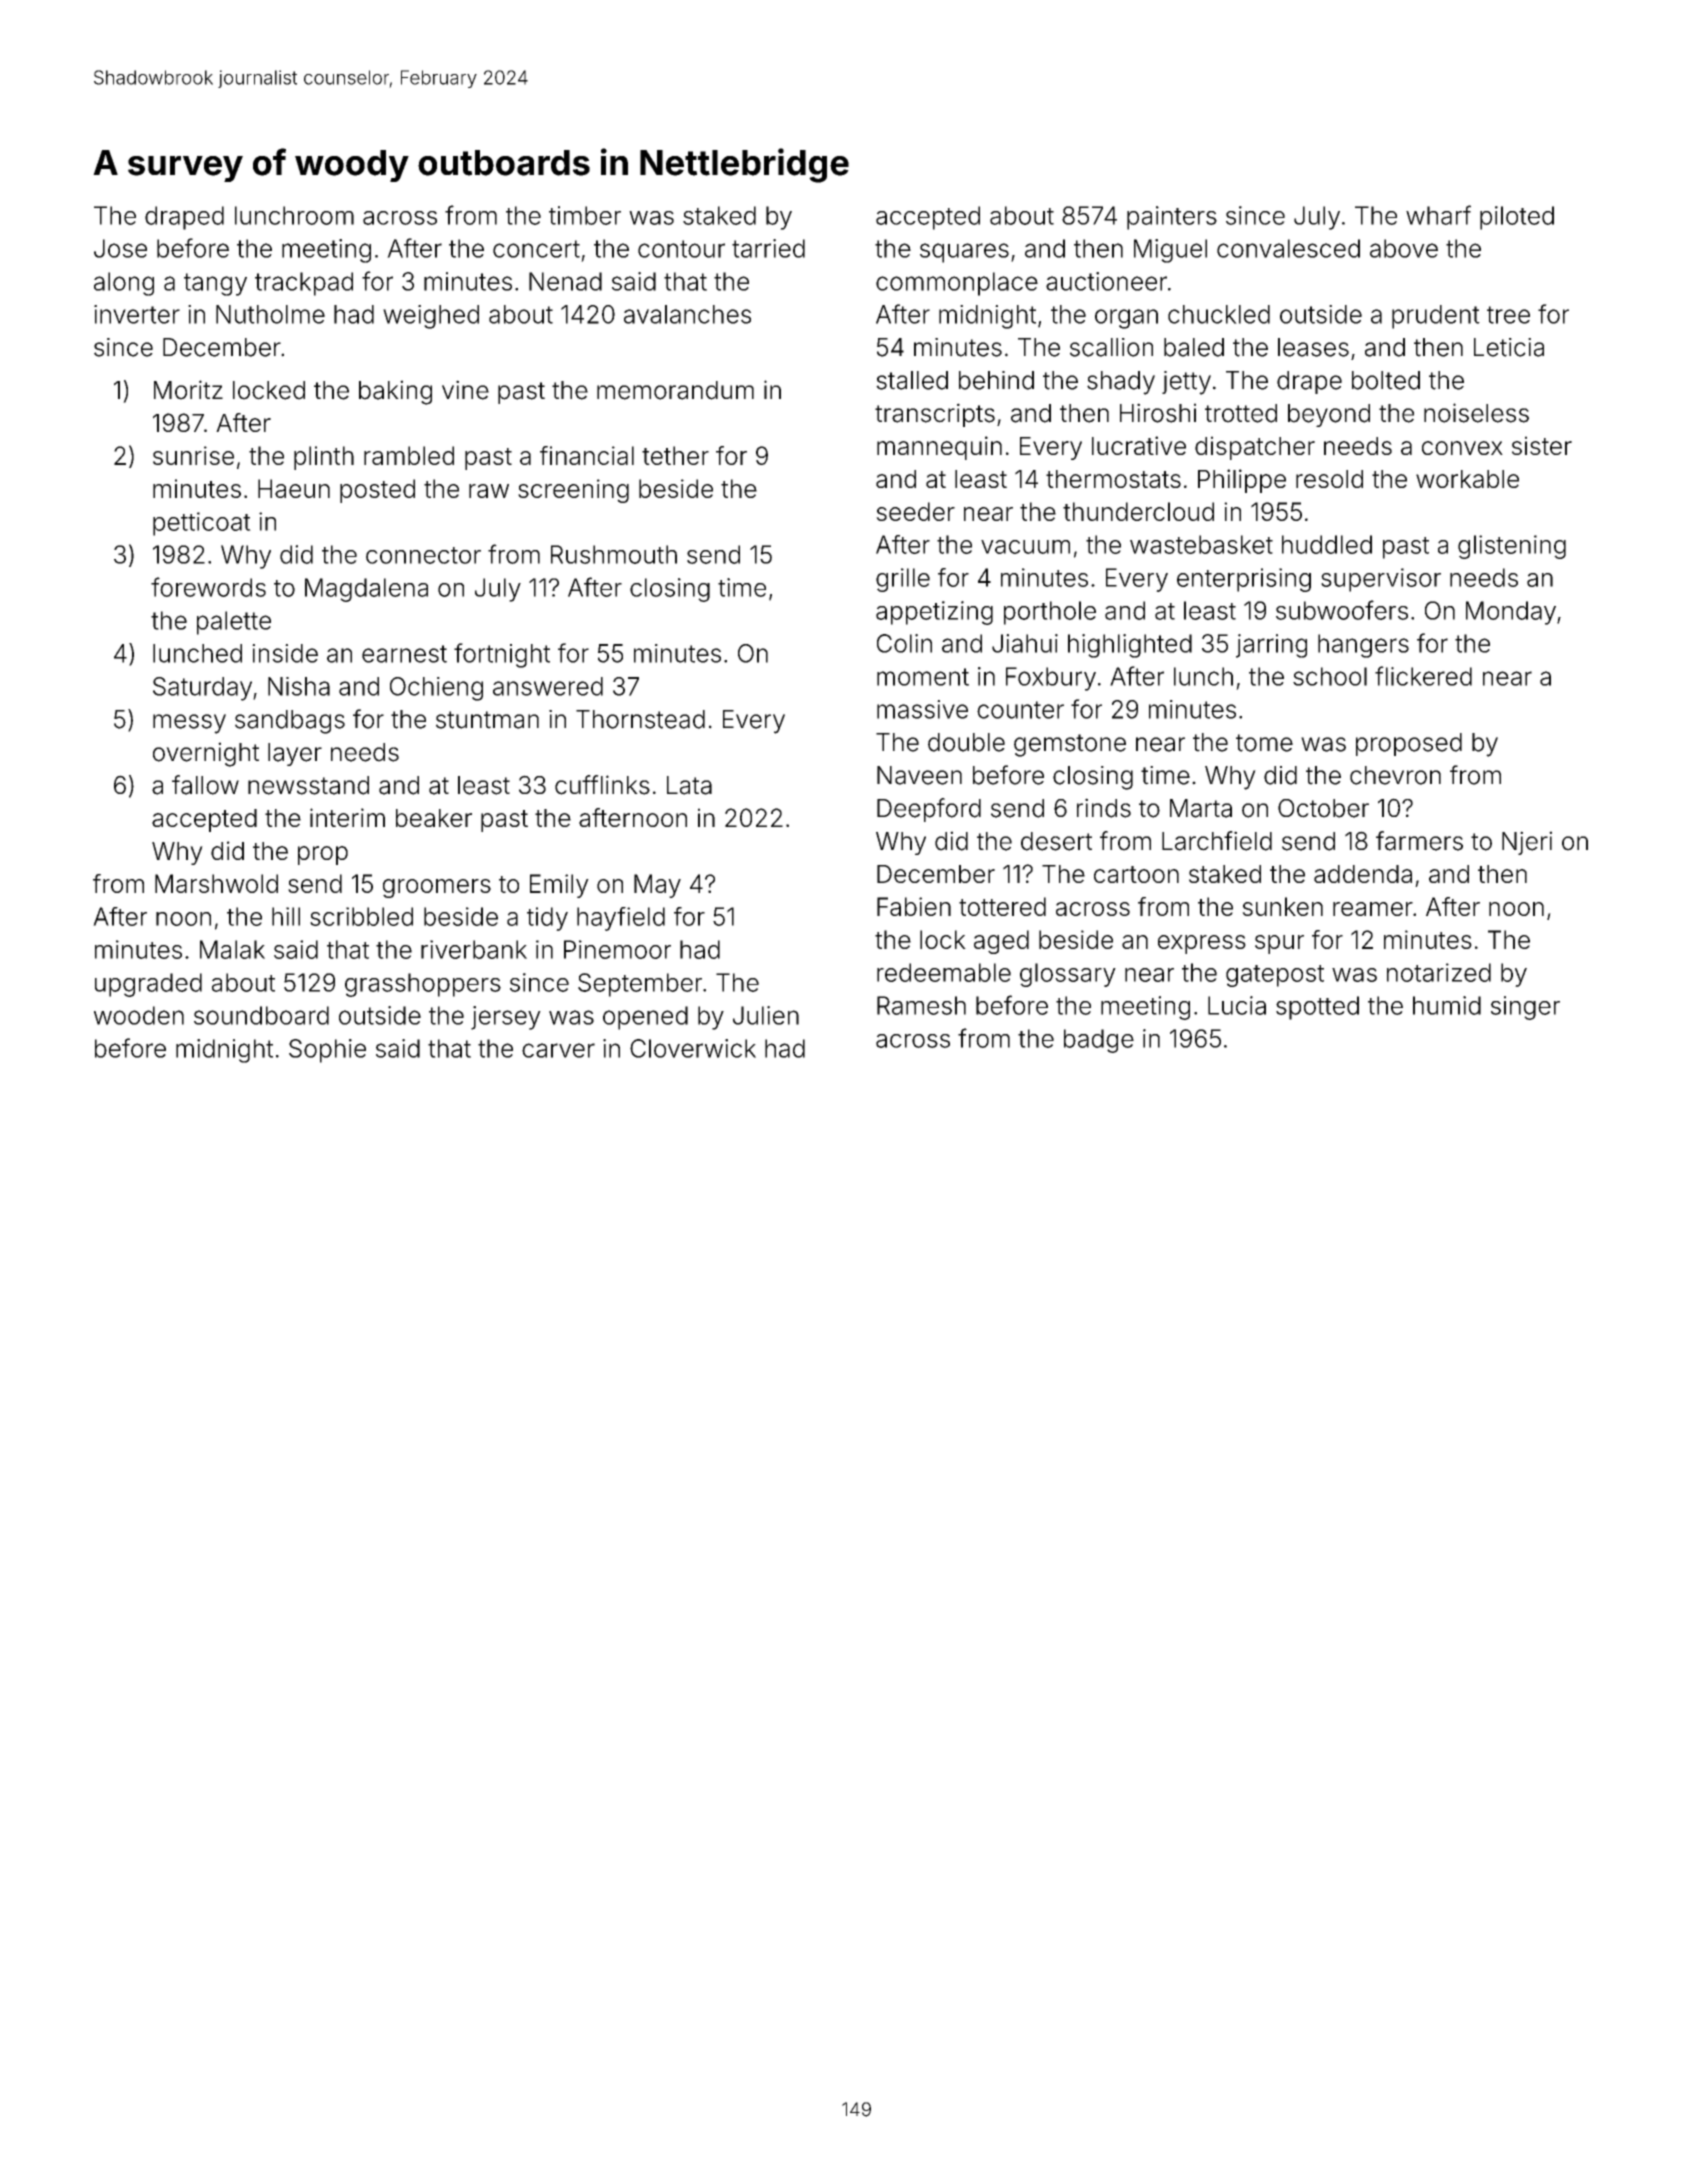 Image resolution: width=1683 pixels, height=2178 pixels. Describe the element at coordinates (1508, 315) in the image. I see `tree` at that location.
